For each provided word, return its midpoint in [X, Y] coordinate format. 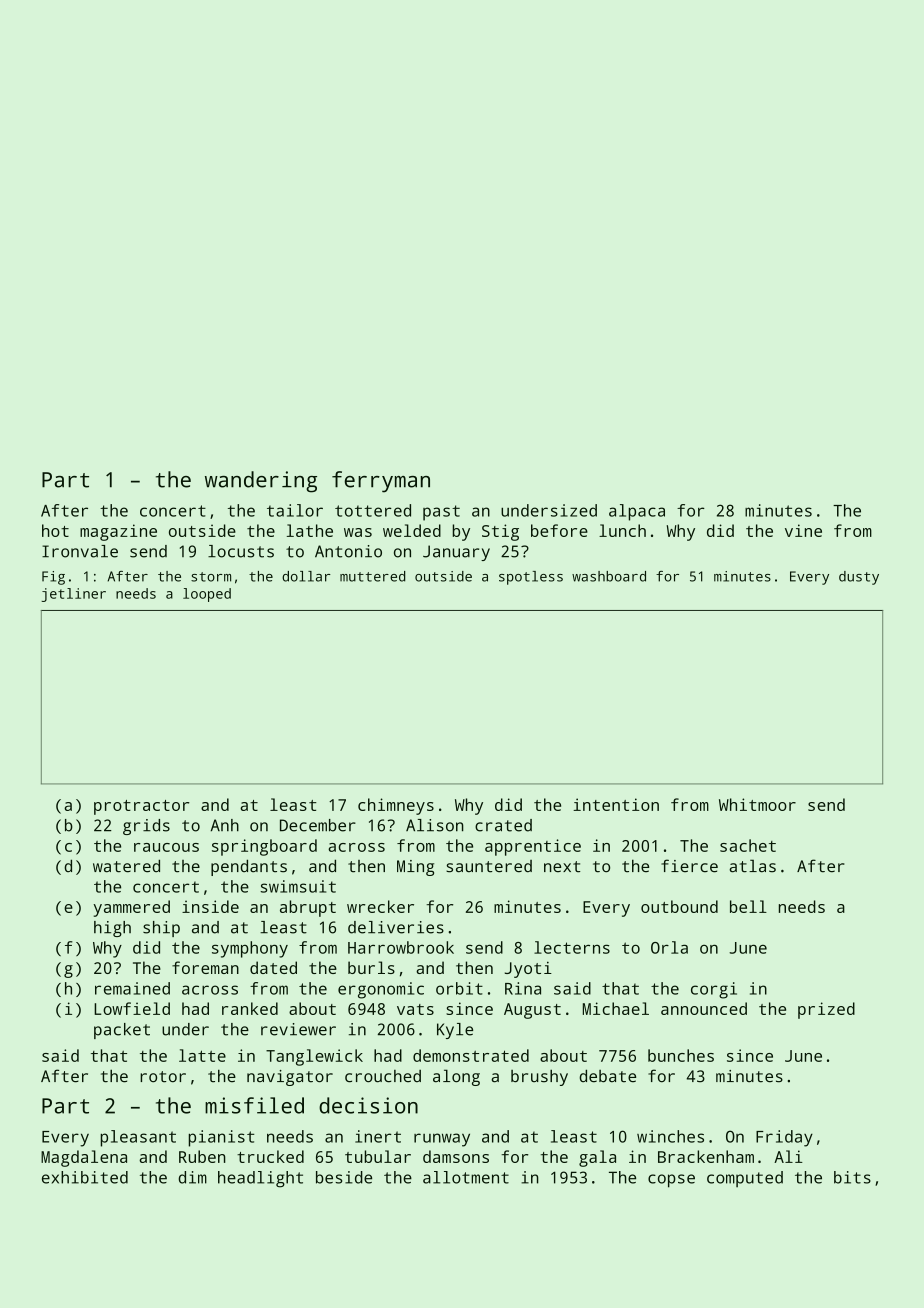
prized [826, 1010]
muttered [372, 576]
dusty [859, 578]
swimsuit [298, 886]
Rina [523, 988]
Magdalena [84, 1158]
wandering [261, 482]
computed [745, 1179]
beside [344, 1177]
